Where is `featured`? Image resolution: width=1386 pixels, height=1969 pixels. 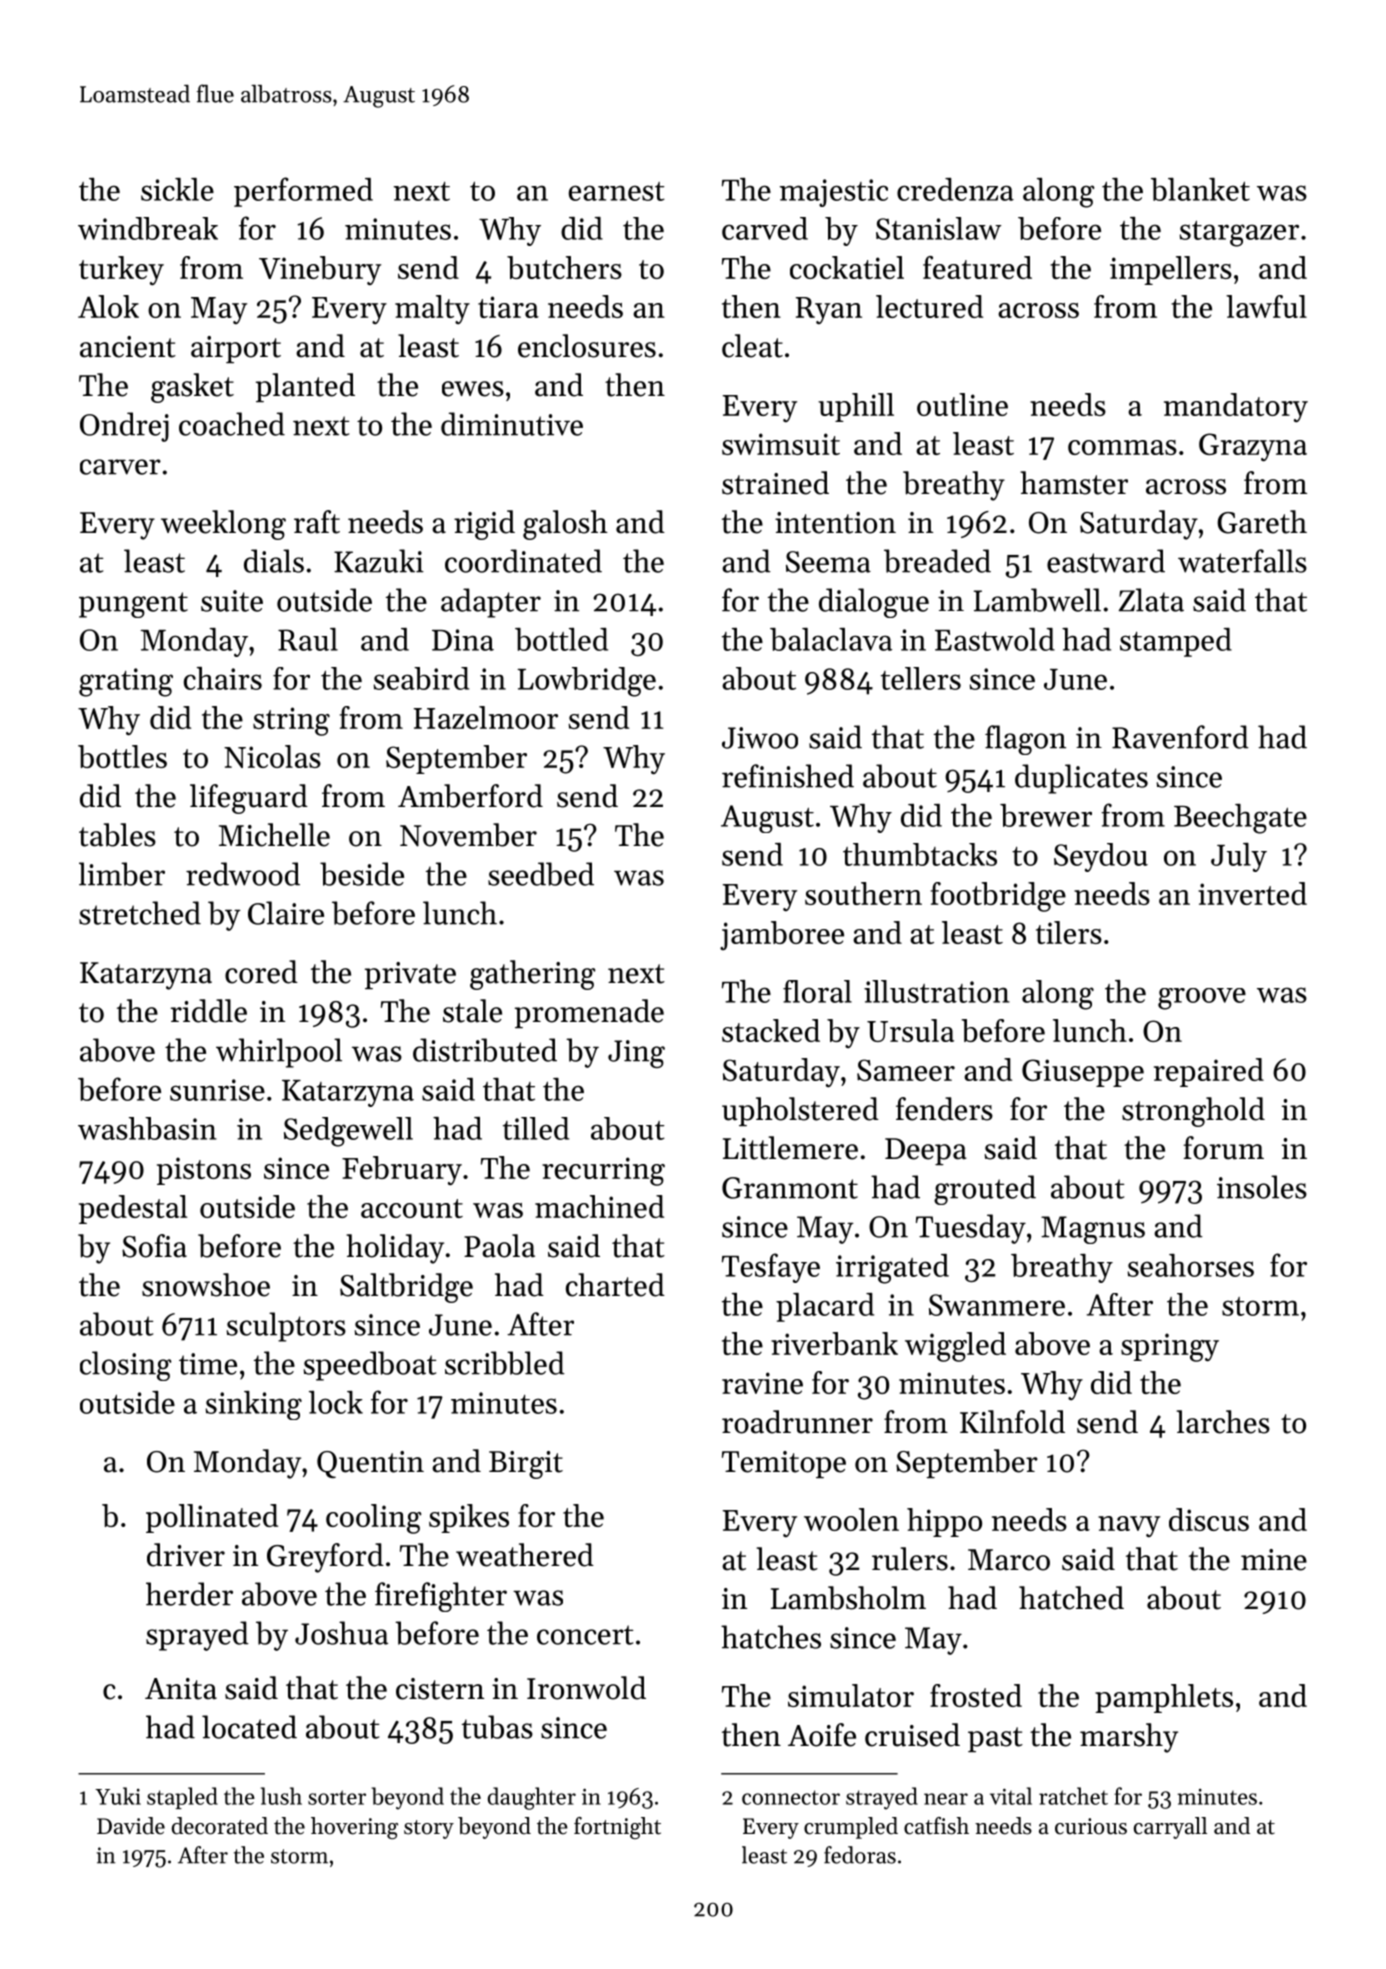
featured is located at coordinates (977, 267).
